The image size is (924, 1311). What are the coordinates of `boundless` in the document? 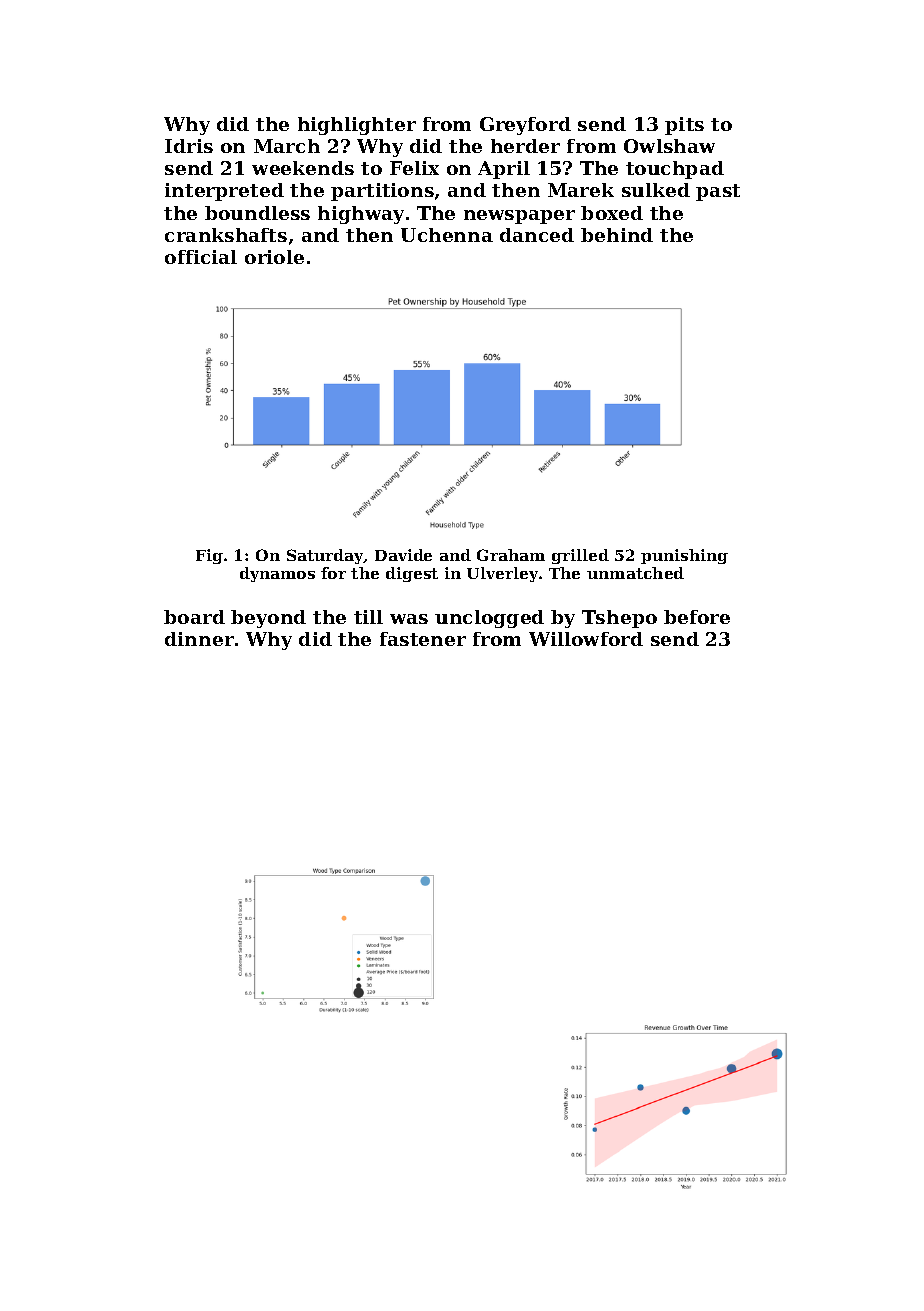 It's located at (257, 213).
